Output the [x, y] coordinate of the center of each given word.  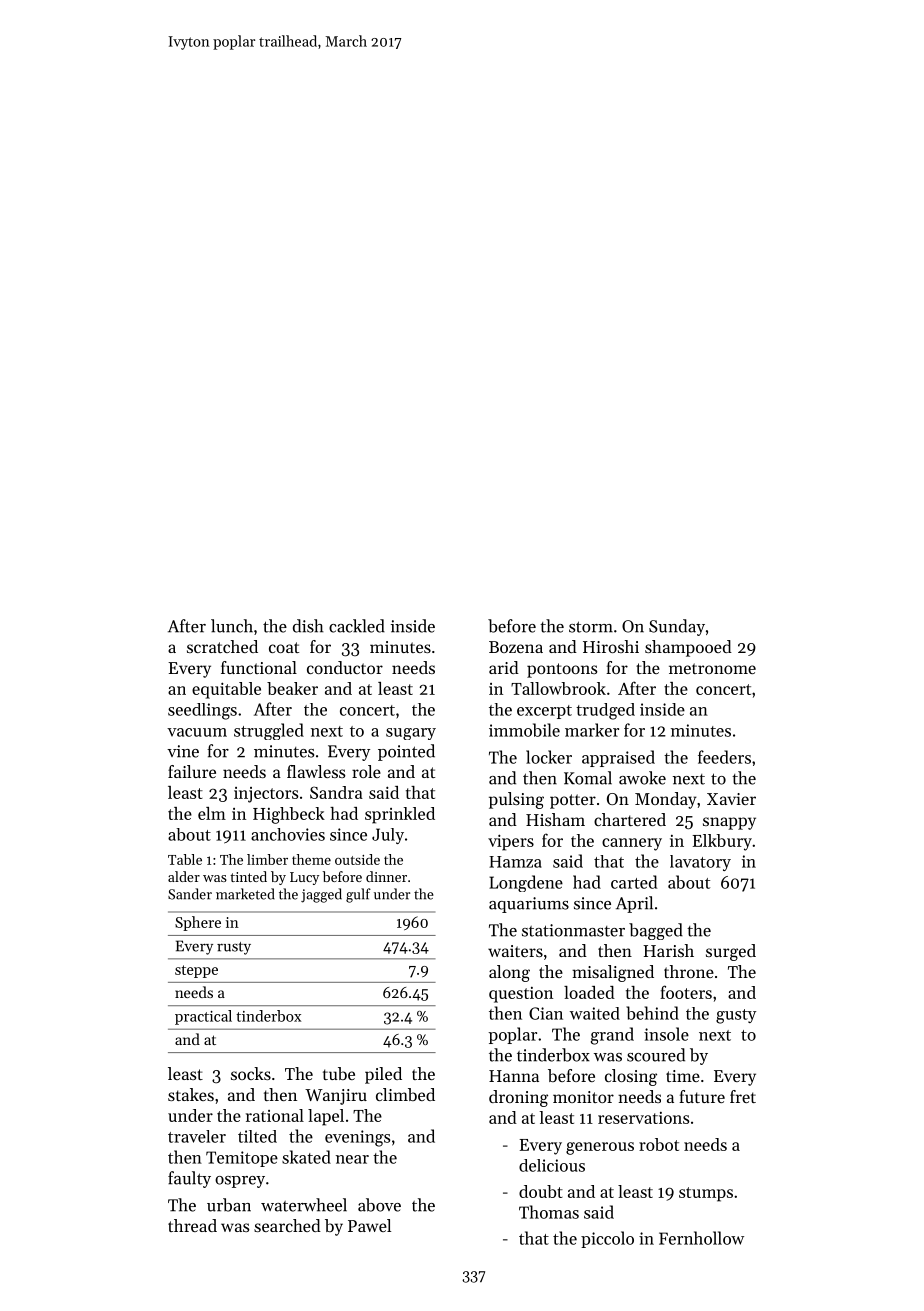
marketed [245, 894]
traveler [197, 1136]
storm [591, 627]
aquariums [529, 905]
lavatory [700, 863]
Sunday [677, 627]
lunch [232, 626]
